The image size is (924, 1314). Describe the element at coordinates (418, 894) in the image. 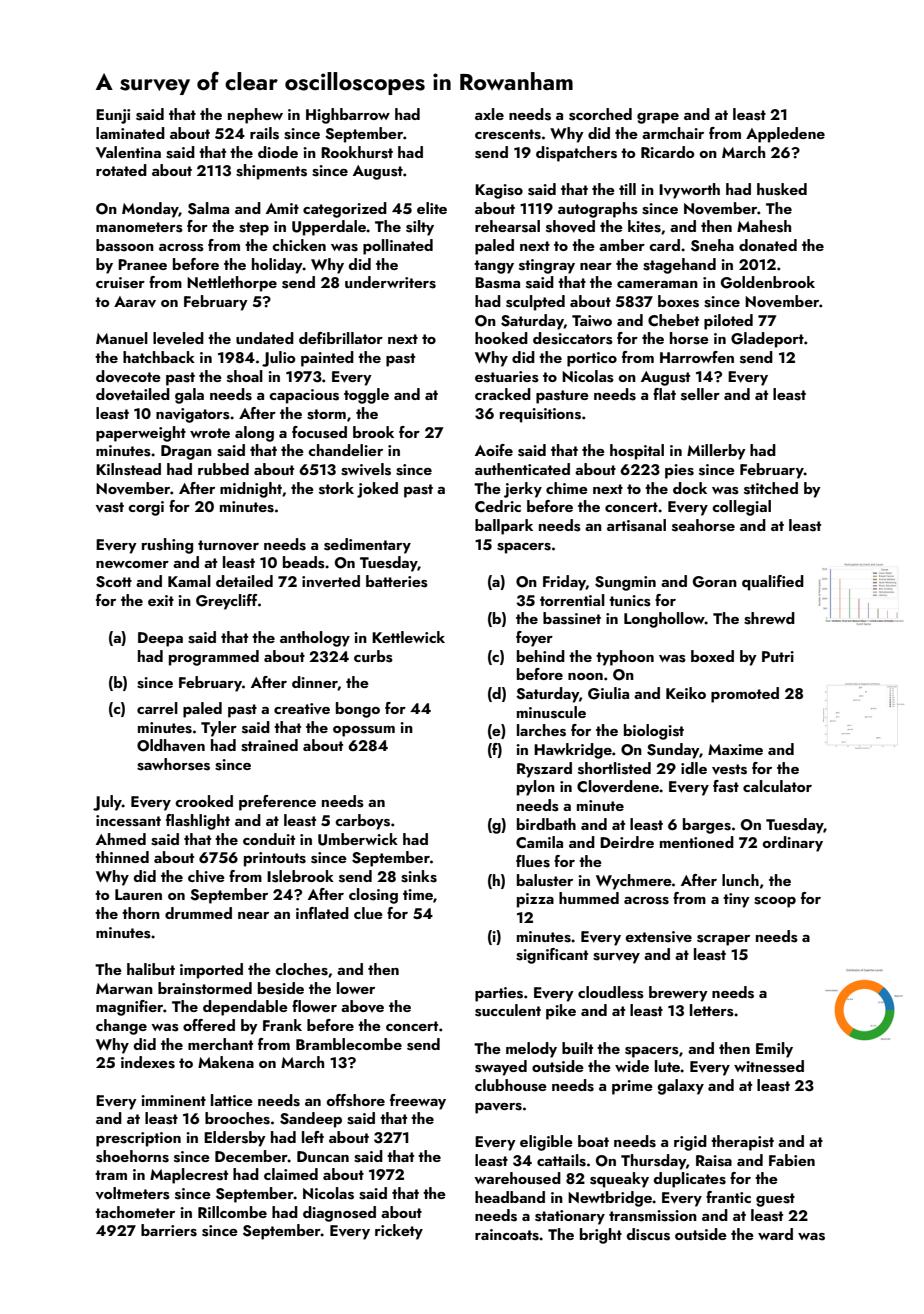

I see `time` at that location.
